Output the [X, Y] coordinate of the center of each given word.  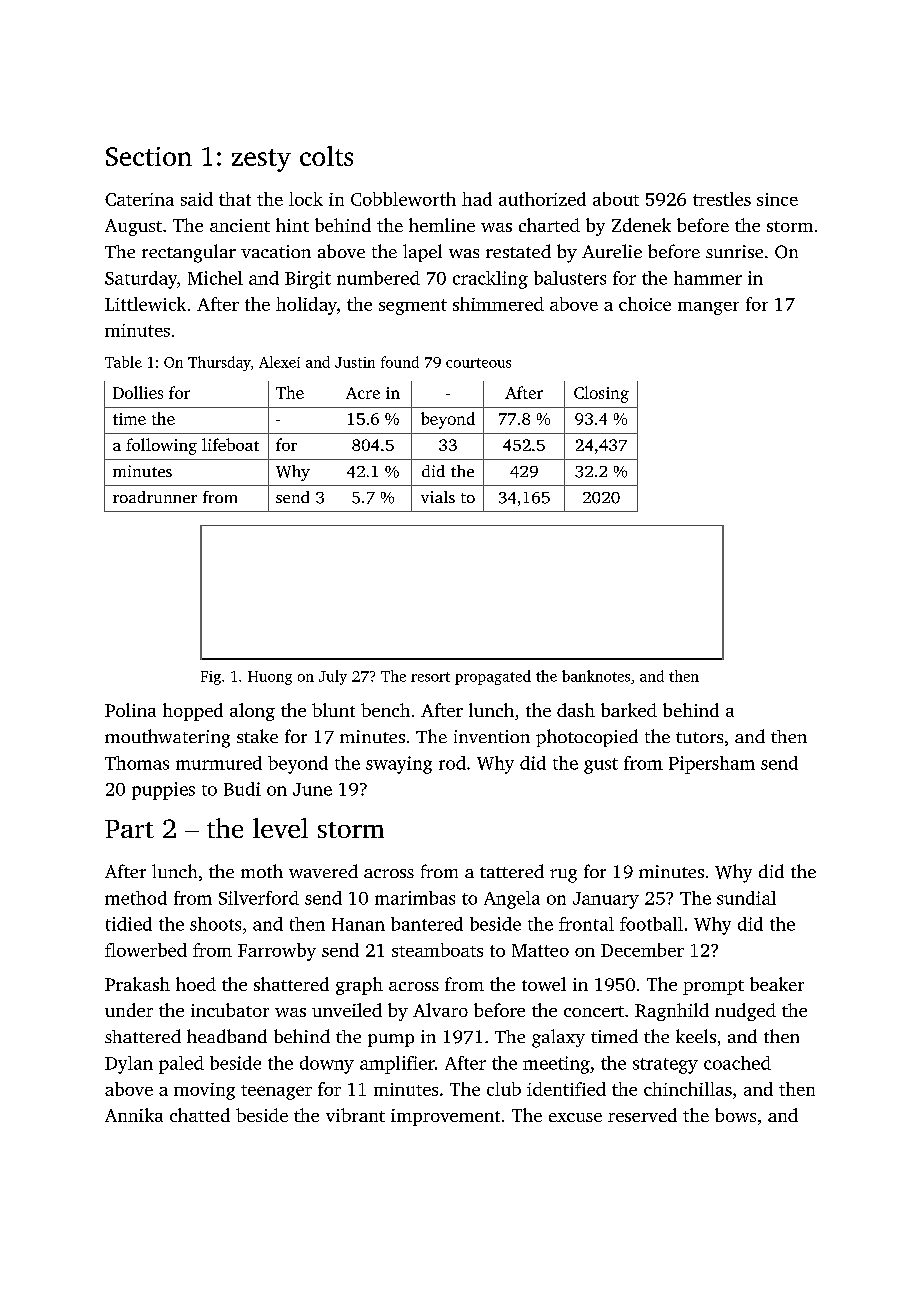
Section [149, 156]
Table [123, 362]
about [616, 199]
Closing [601, 394]
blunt [333, 710]
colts [326, 156]
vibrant [355, 1115]
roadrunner [155, 497]
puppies [163, 791]
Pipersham [712, 765]
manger [708, 308]
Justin [355, 362]
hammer [708, 278]
